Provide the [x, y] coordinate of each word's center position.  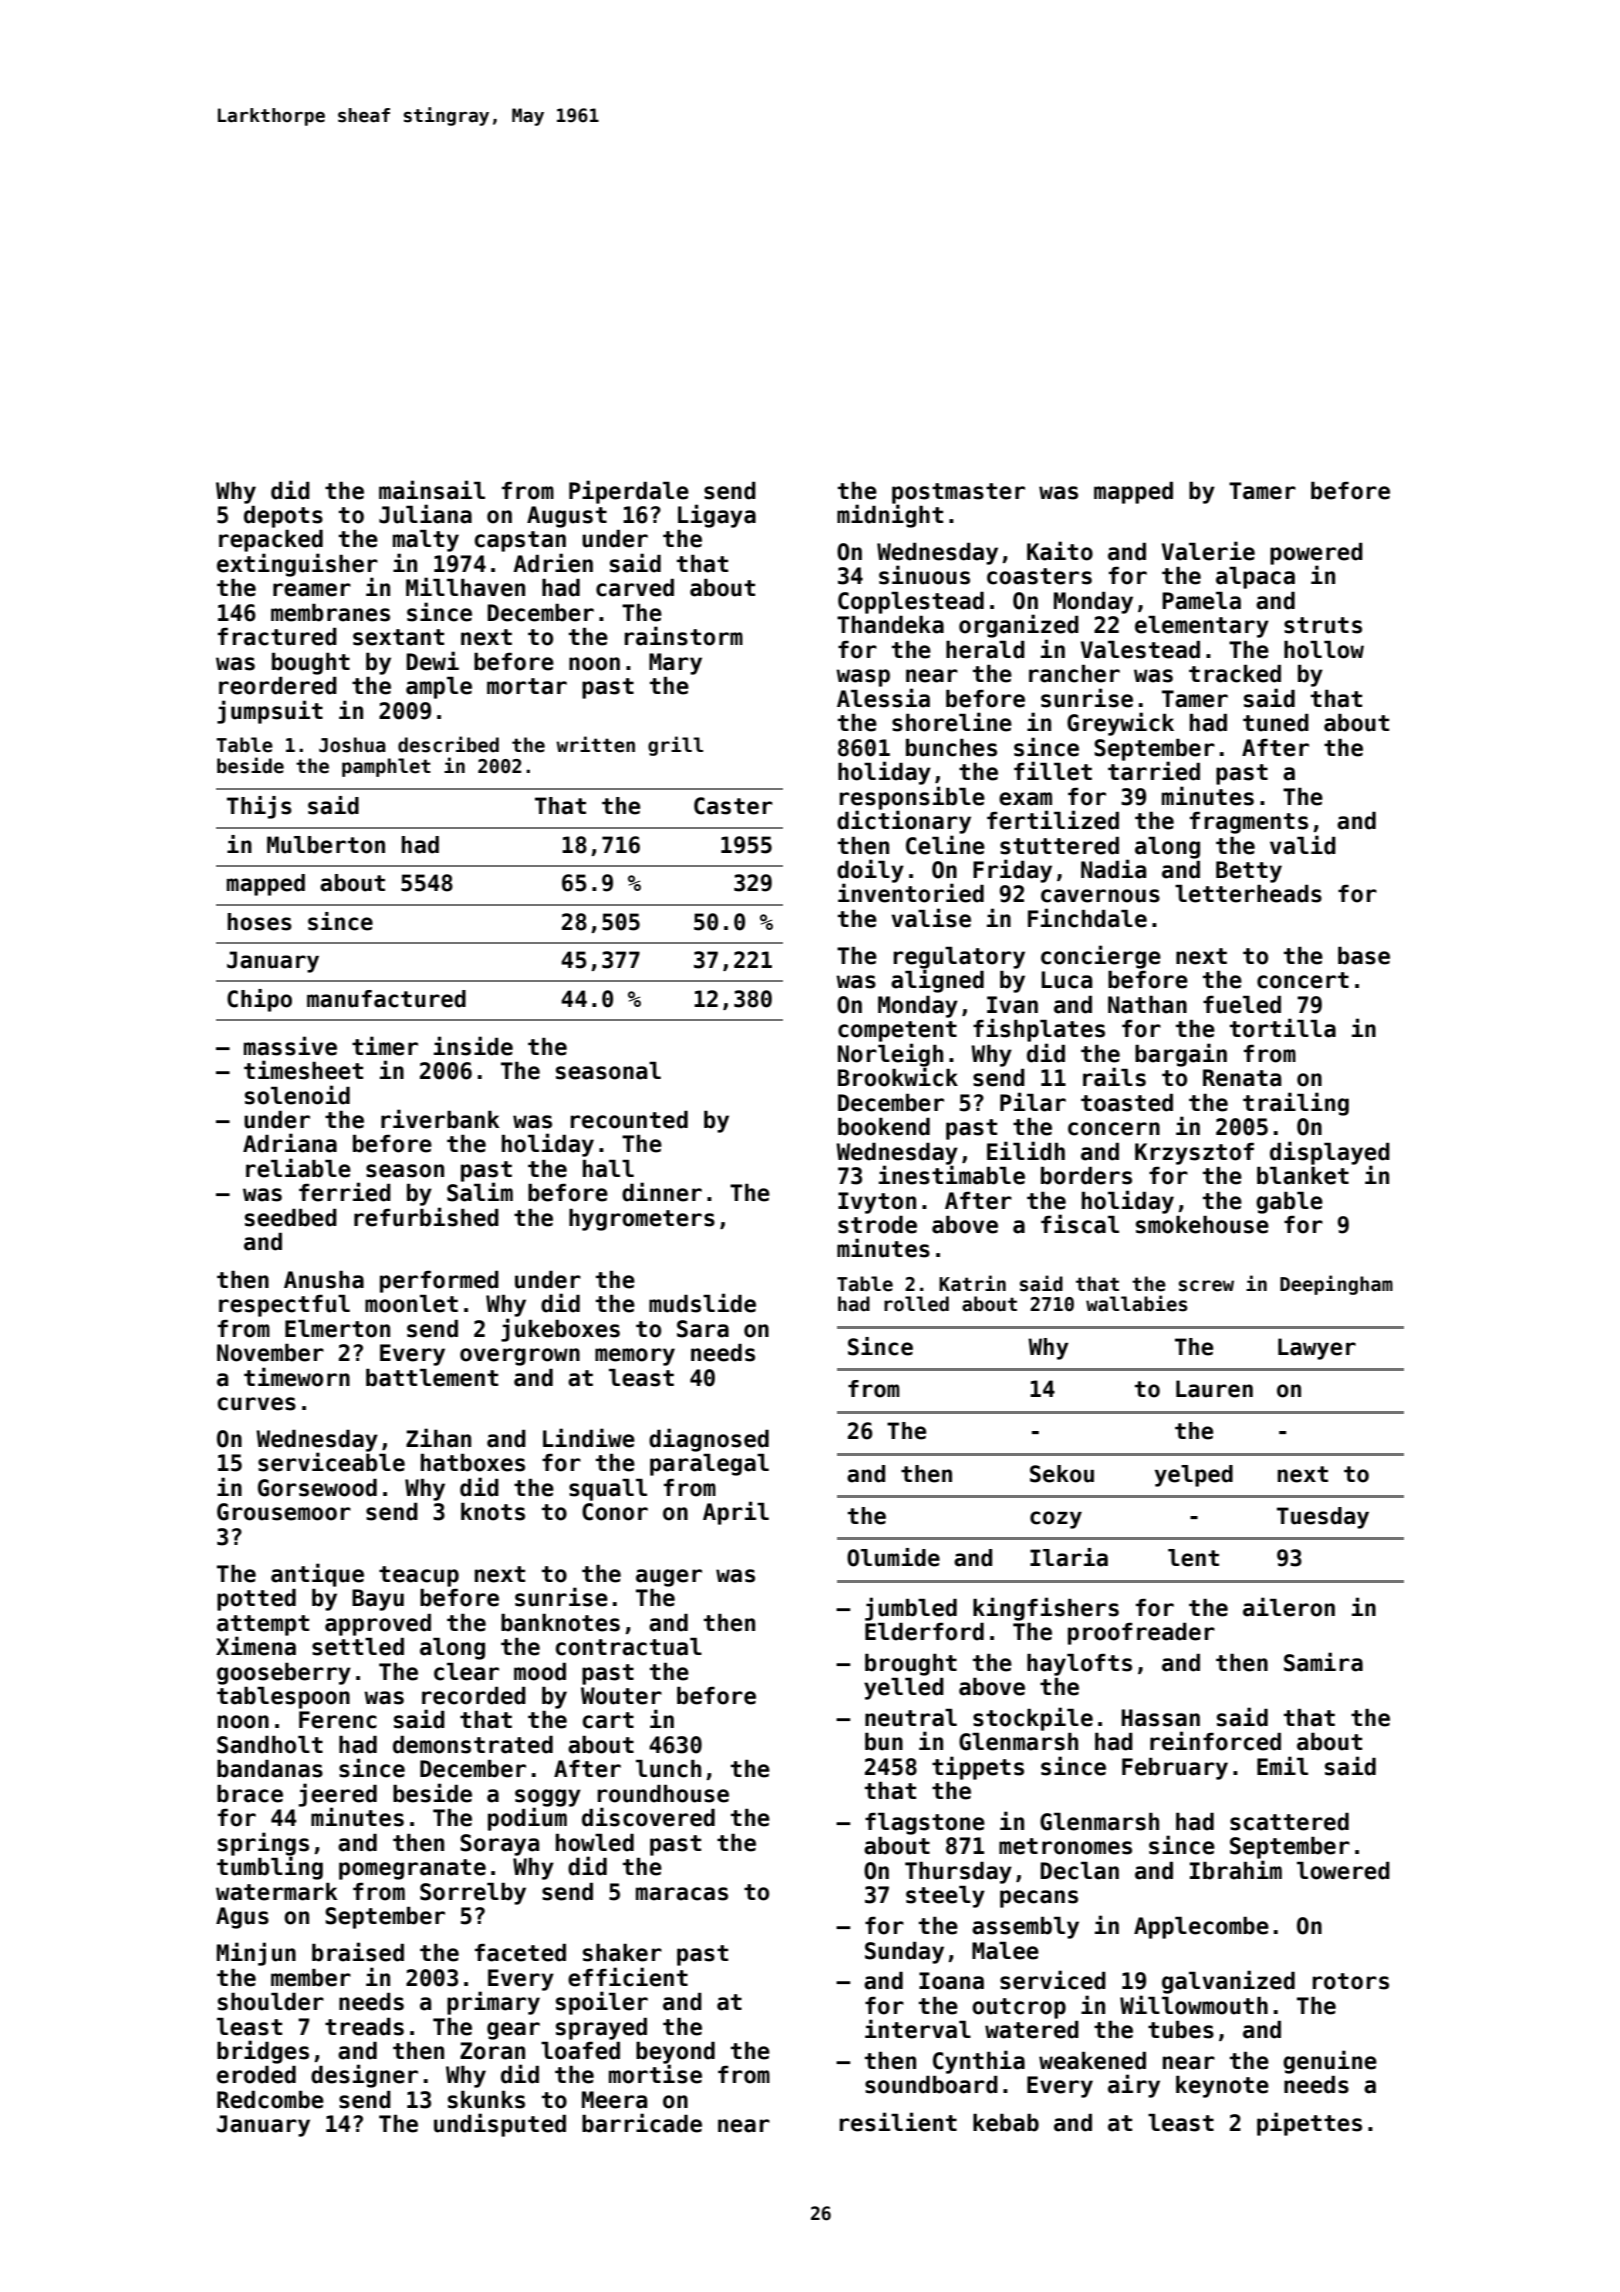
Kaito [1060, 551]
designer [364, 2076]
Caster [733, 806]
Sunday [904, 1953]
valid [1303, 845]
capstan [520, 541]
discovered [648, 1817]
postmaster [958, 493]
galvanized [1228, 1982]
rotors [1351, 1981]
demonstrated [473, 1745]
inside [473, 1046]
